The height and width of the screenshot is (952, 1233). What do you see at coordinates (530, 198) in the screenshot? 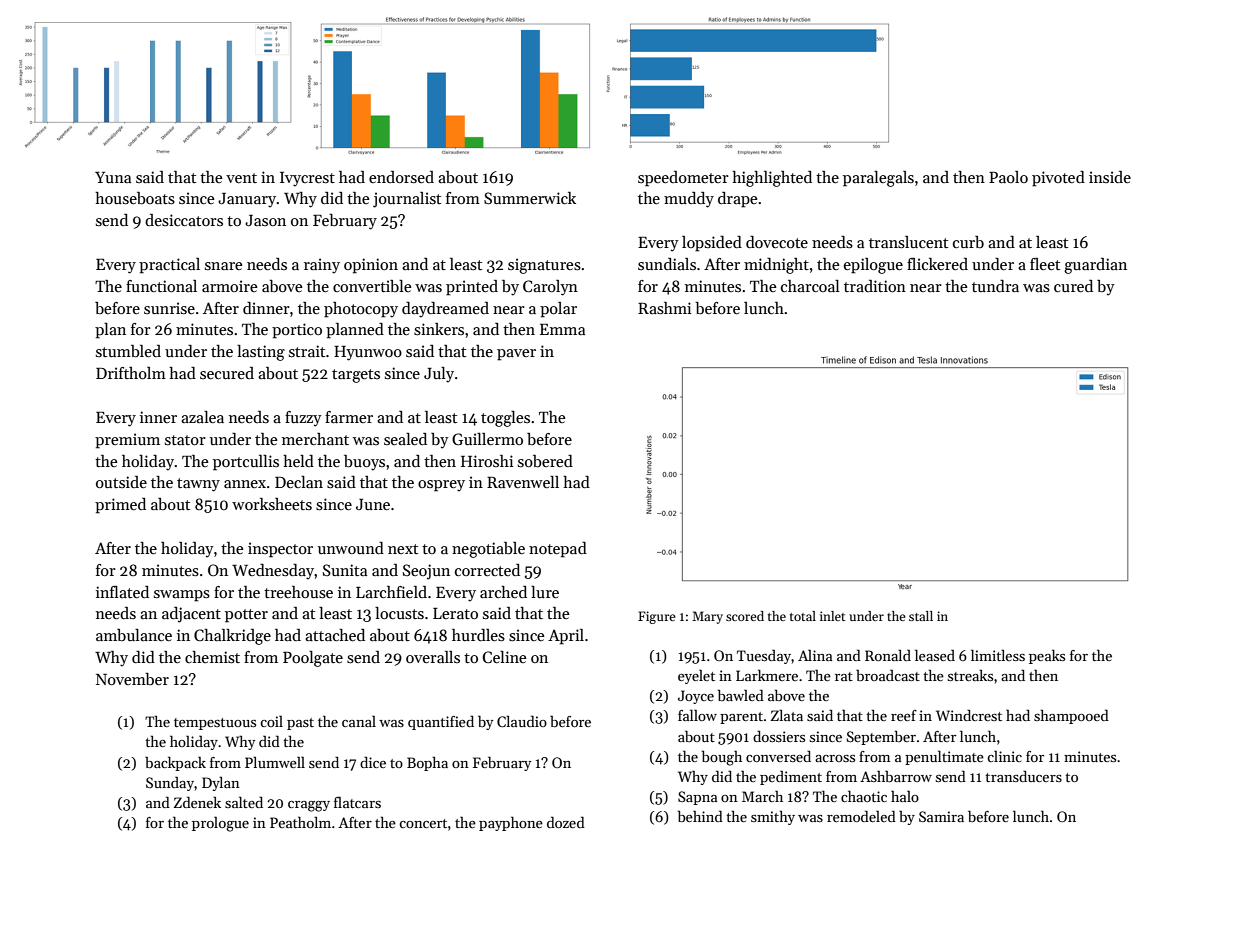
I see `Summerwick` at bounding box center [530, 198].
